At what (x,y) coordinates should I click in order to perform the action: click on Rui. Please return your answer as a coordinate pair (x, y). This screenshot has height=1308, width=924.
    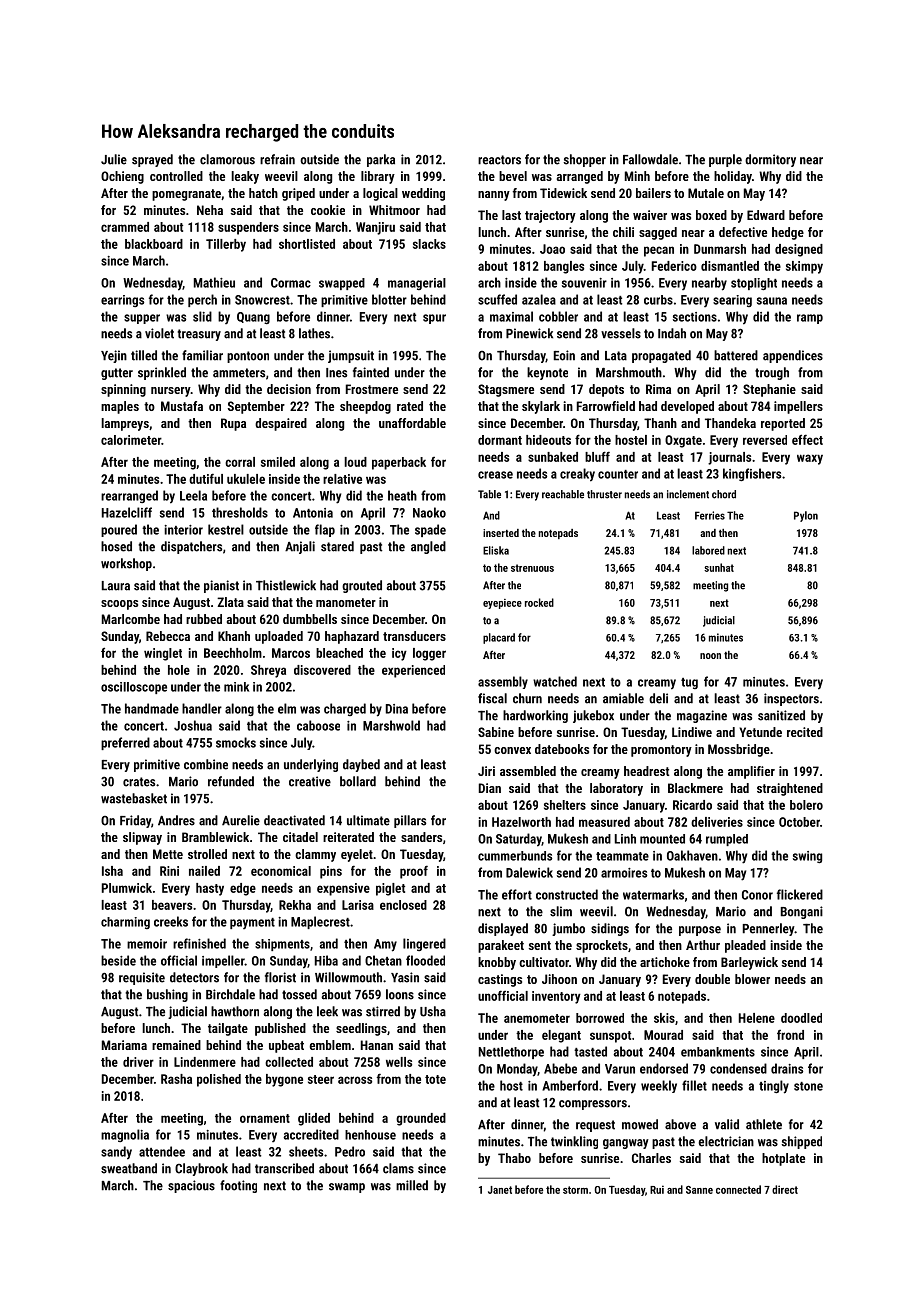
    Looking at the image, I should click on (657, 1189).
